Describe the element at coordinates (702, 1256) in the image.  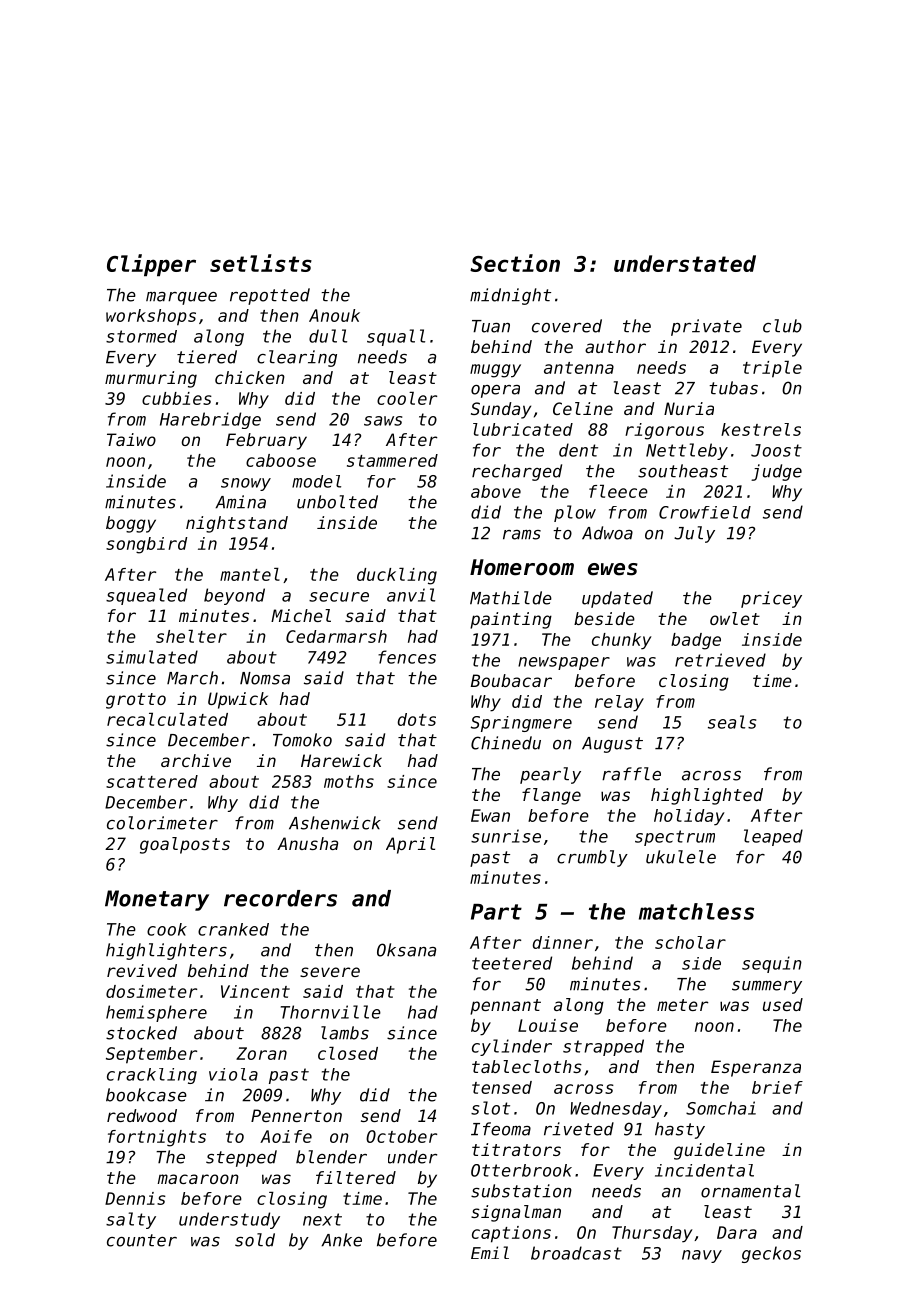
I see `navy` at that location.
